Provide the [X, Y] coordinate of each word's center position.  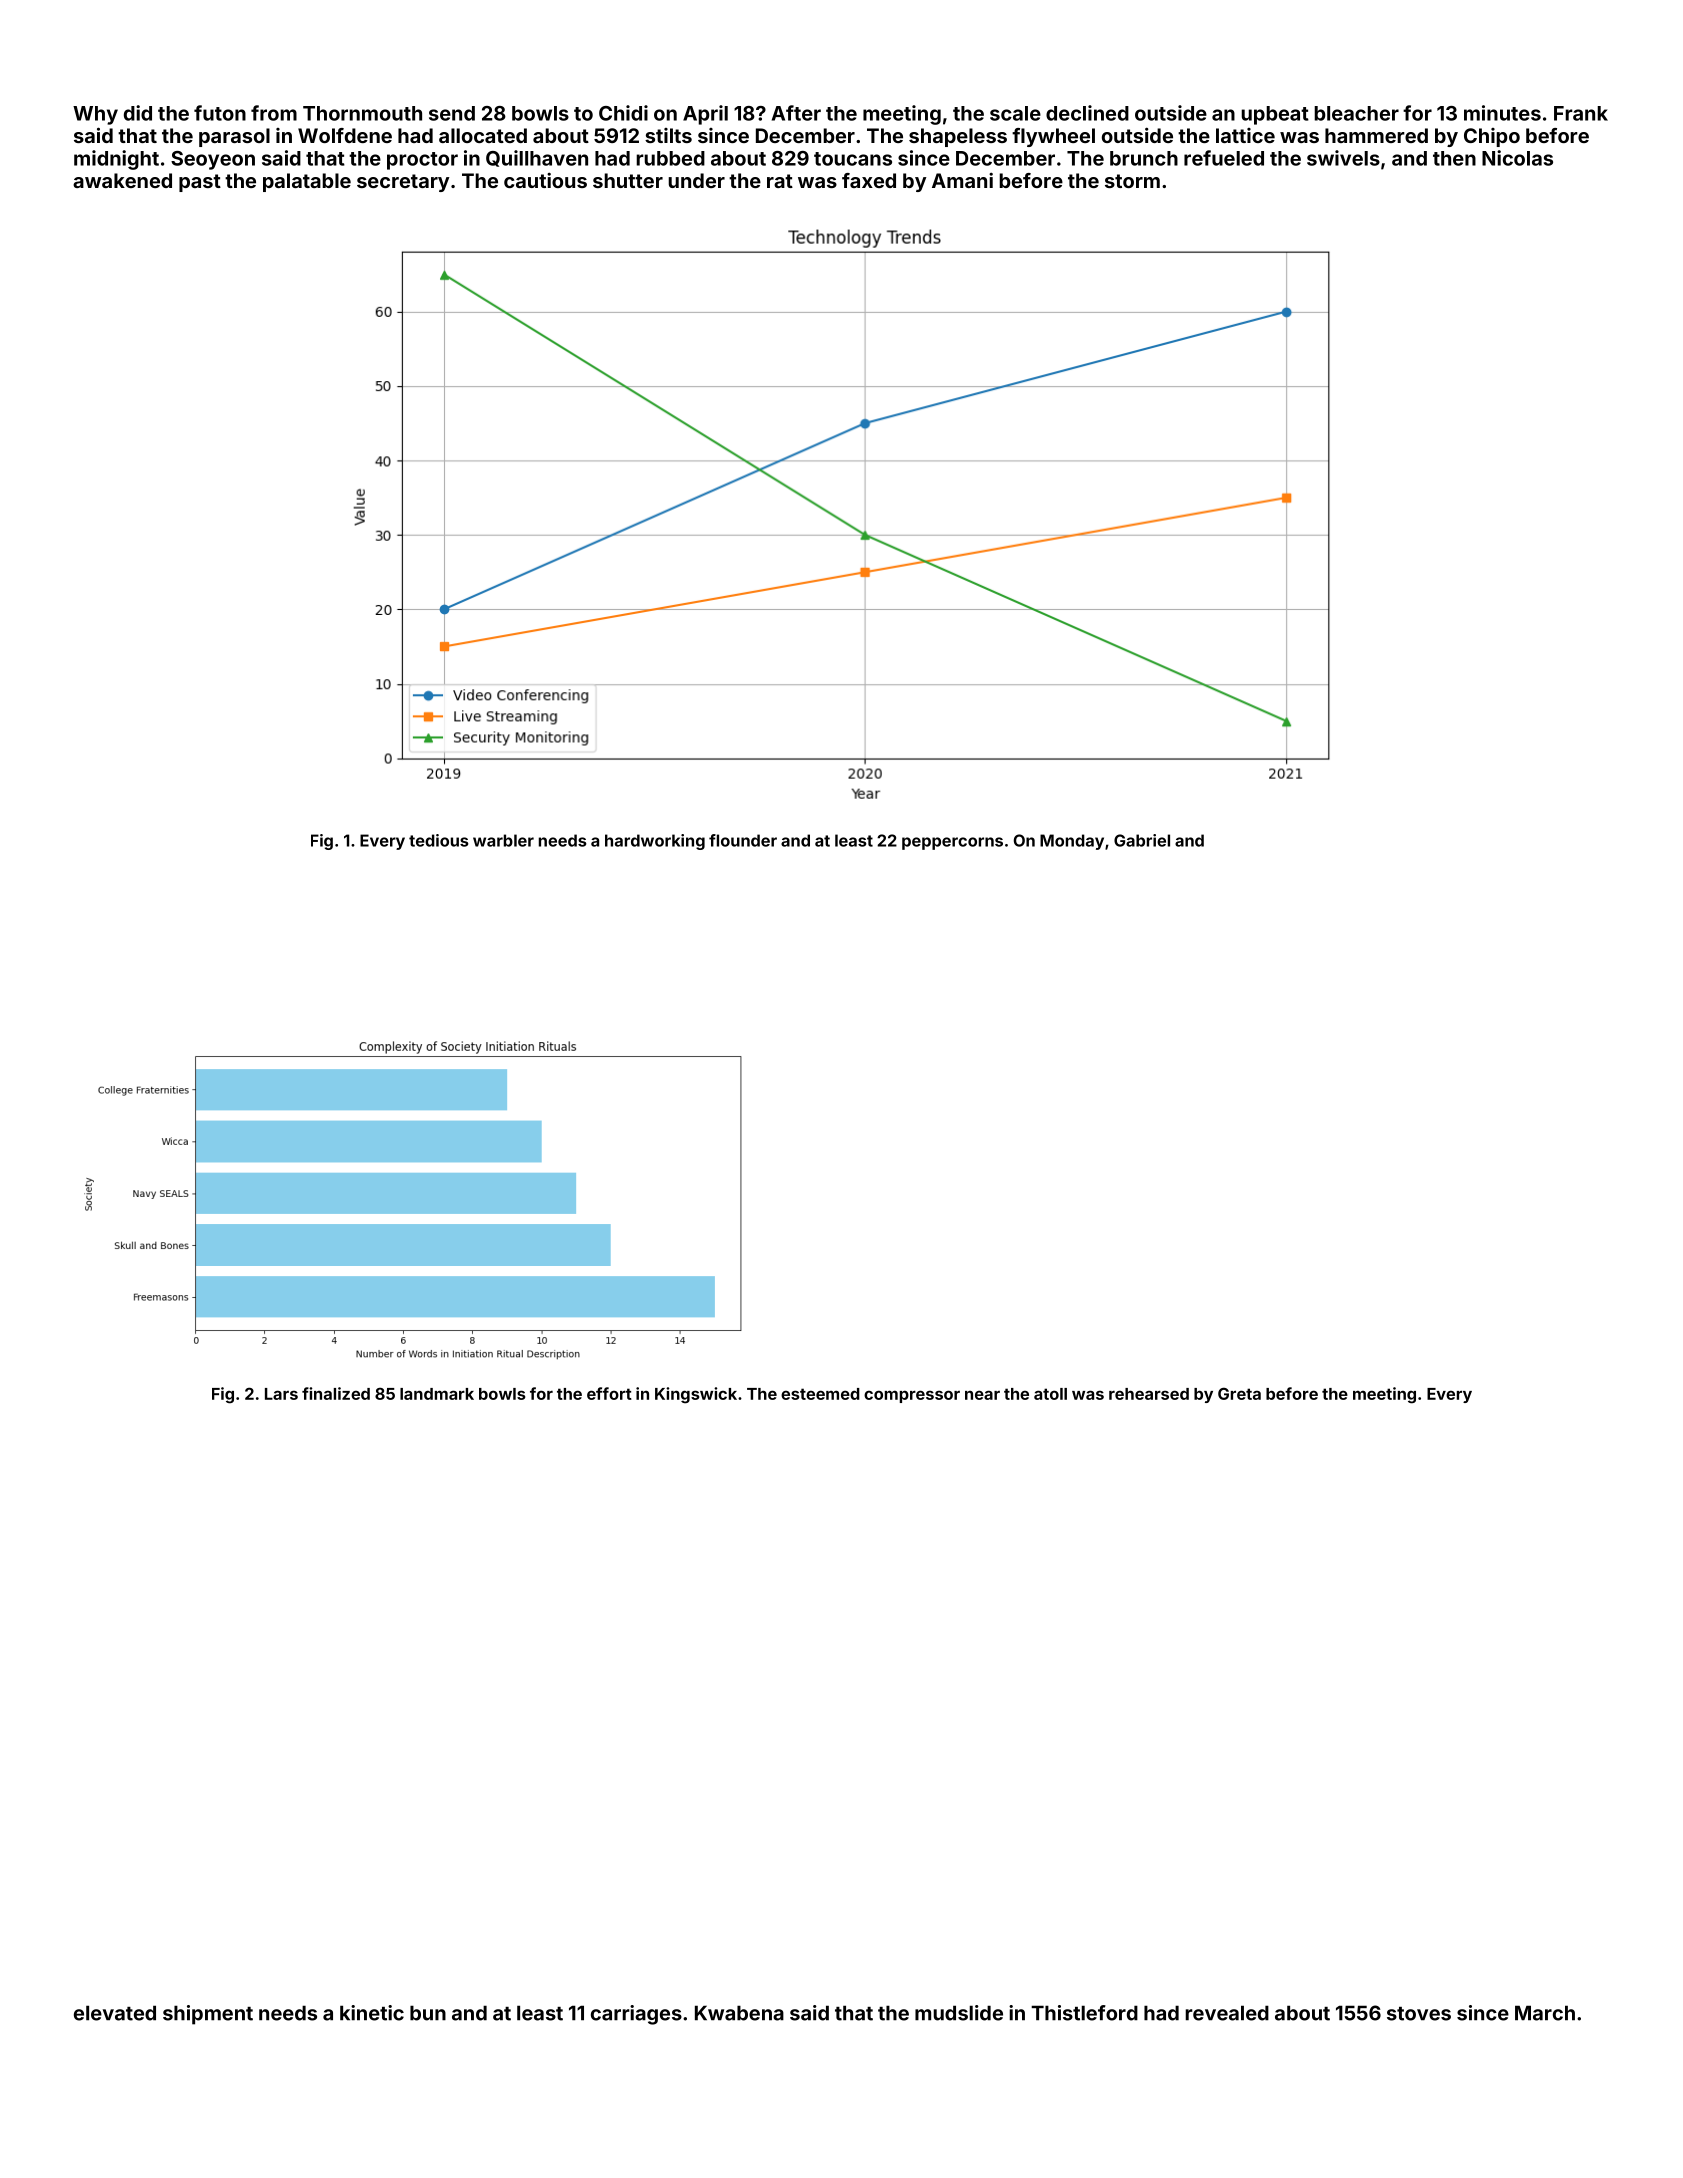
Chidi [623, 113]
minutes [1502, 113]
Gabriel [1142, 840]
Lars [281, 1394]
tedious [439, 840]
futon [220, 113]
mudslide [959, 2013]
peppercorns [952, 843]
